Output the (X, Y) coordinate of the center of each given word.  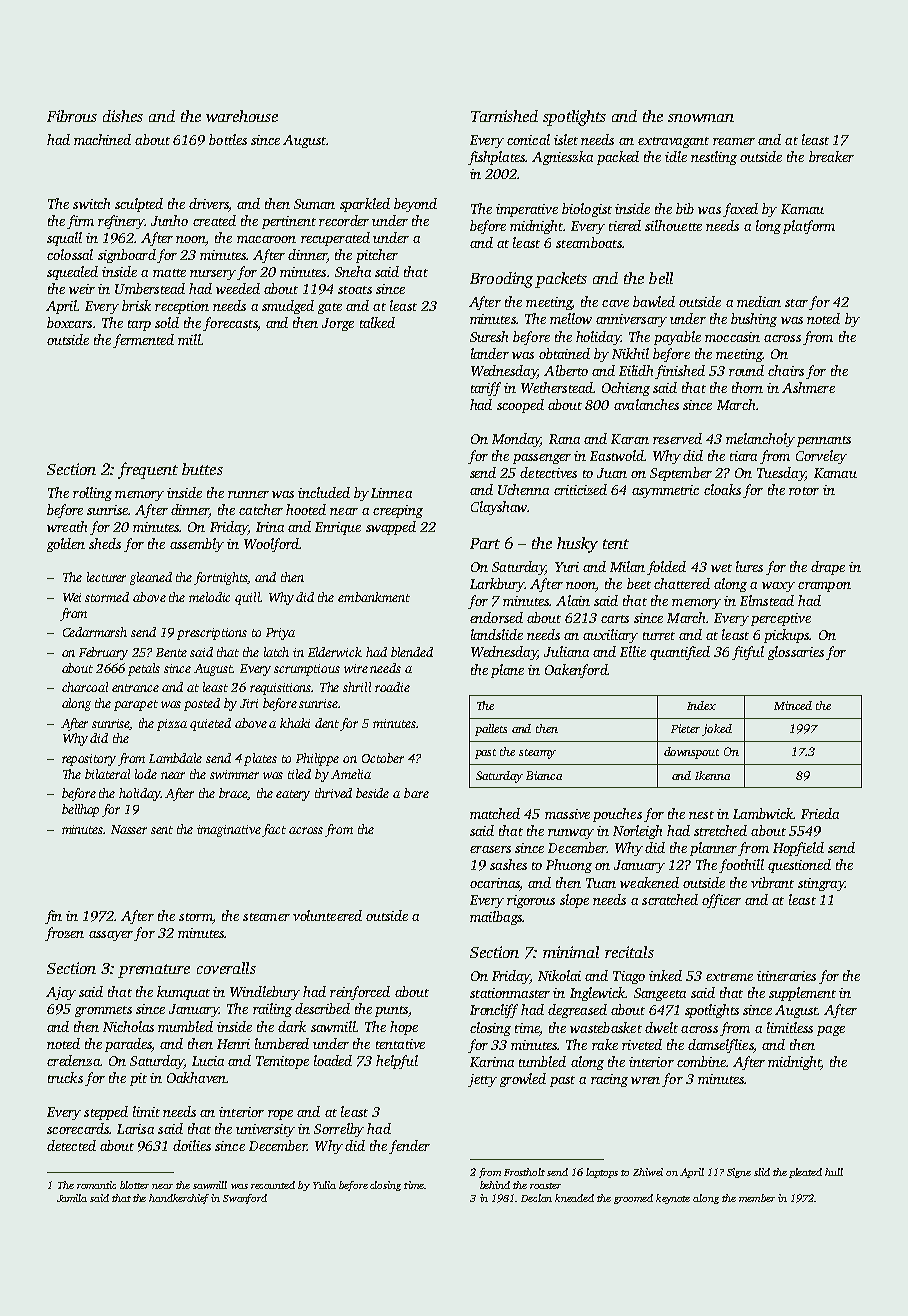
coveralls (226, 968)
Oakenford (576, 671)
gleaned (151, 578)
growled (523, 1080)
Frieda (820, 813)
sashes (508, 864)
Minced (793, 705)
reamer (734, 141)
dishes (123, 116)
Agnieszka (562, 158)
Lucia (208, 1061)
